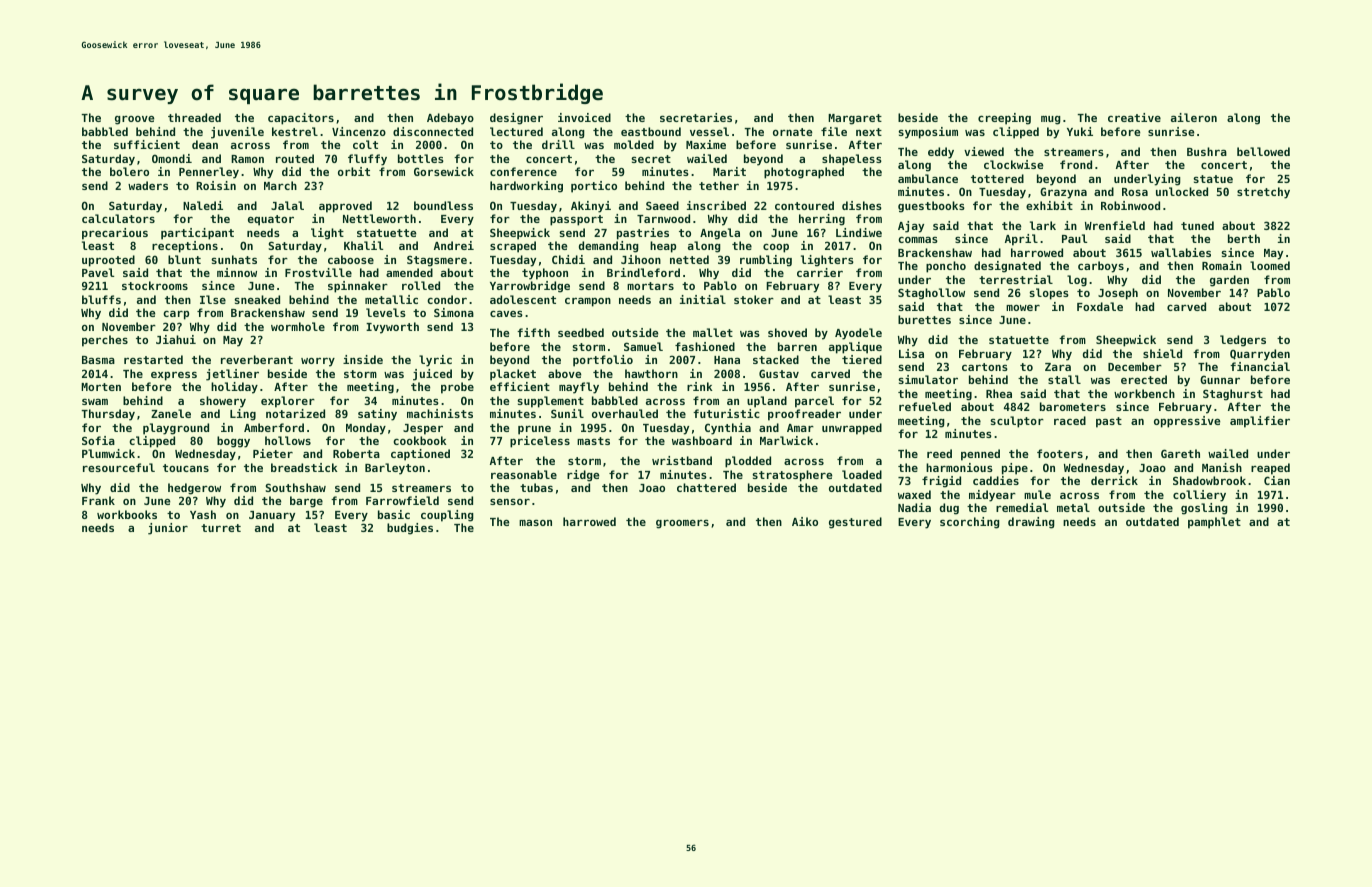 This screenshot has width=1372, height=887. What do you see at coordinates (1134, 117) in the screenshot?
I see `creative` at bounding box center [1134, 117].
